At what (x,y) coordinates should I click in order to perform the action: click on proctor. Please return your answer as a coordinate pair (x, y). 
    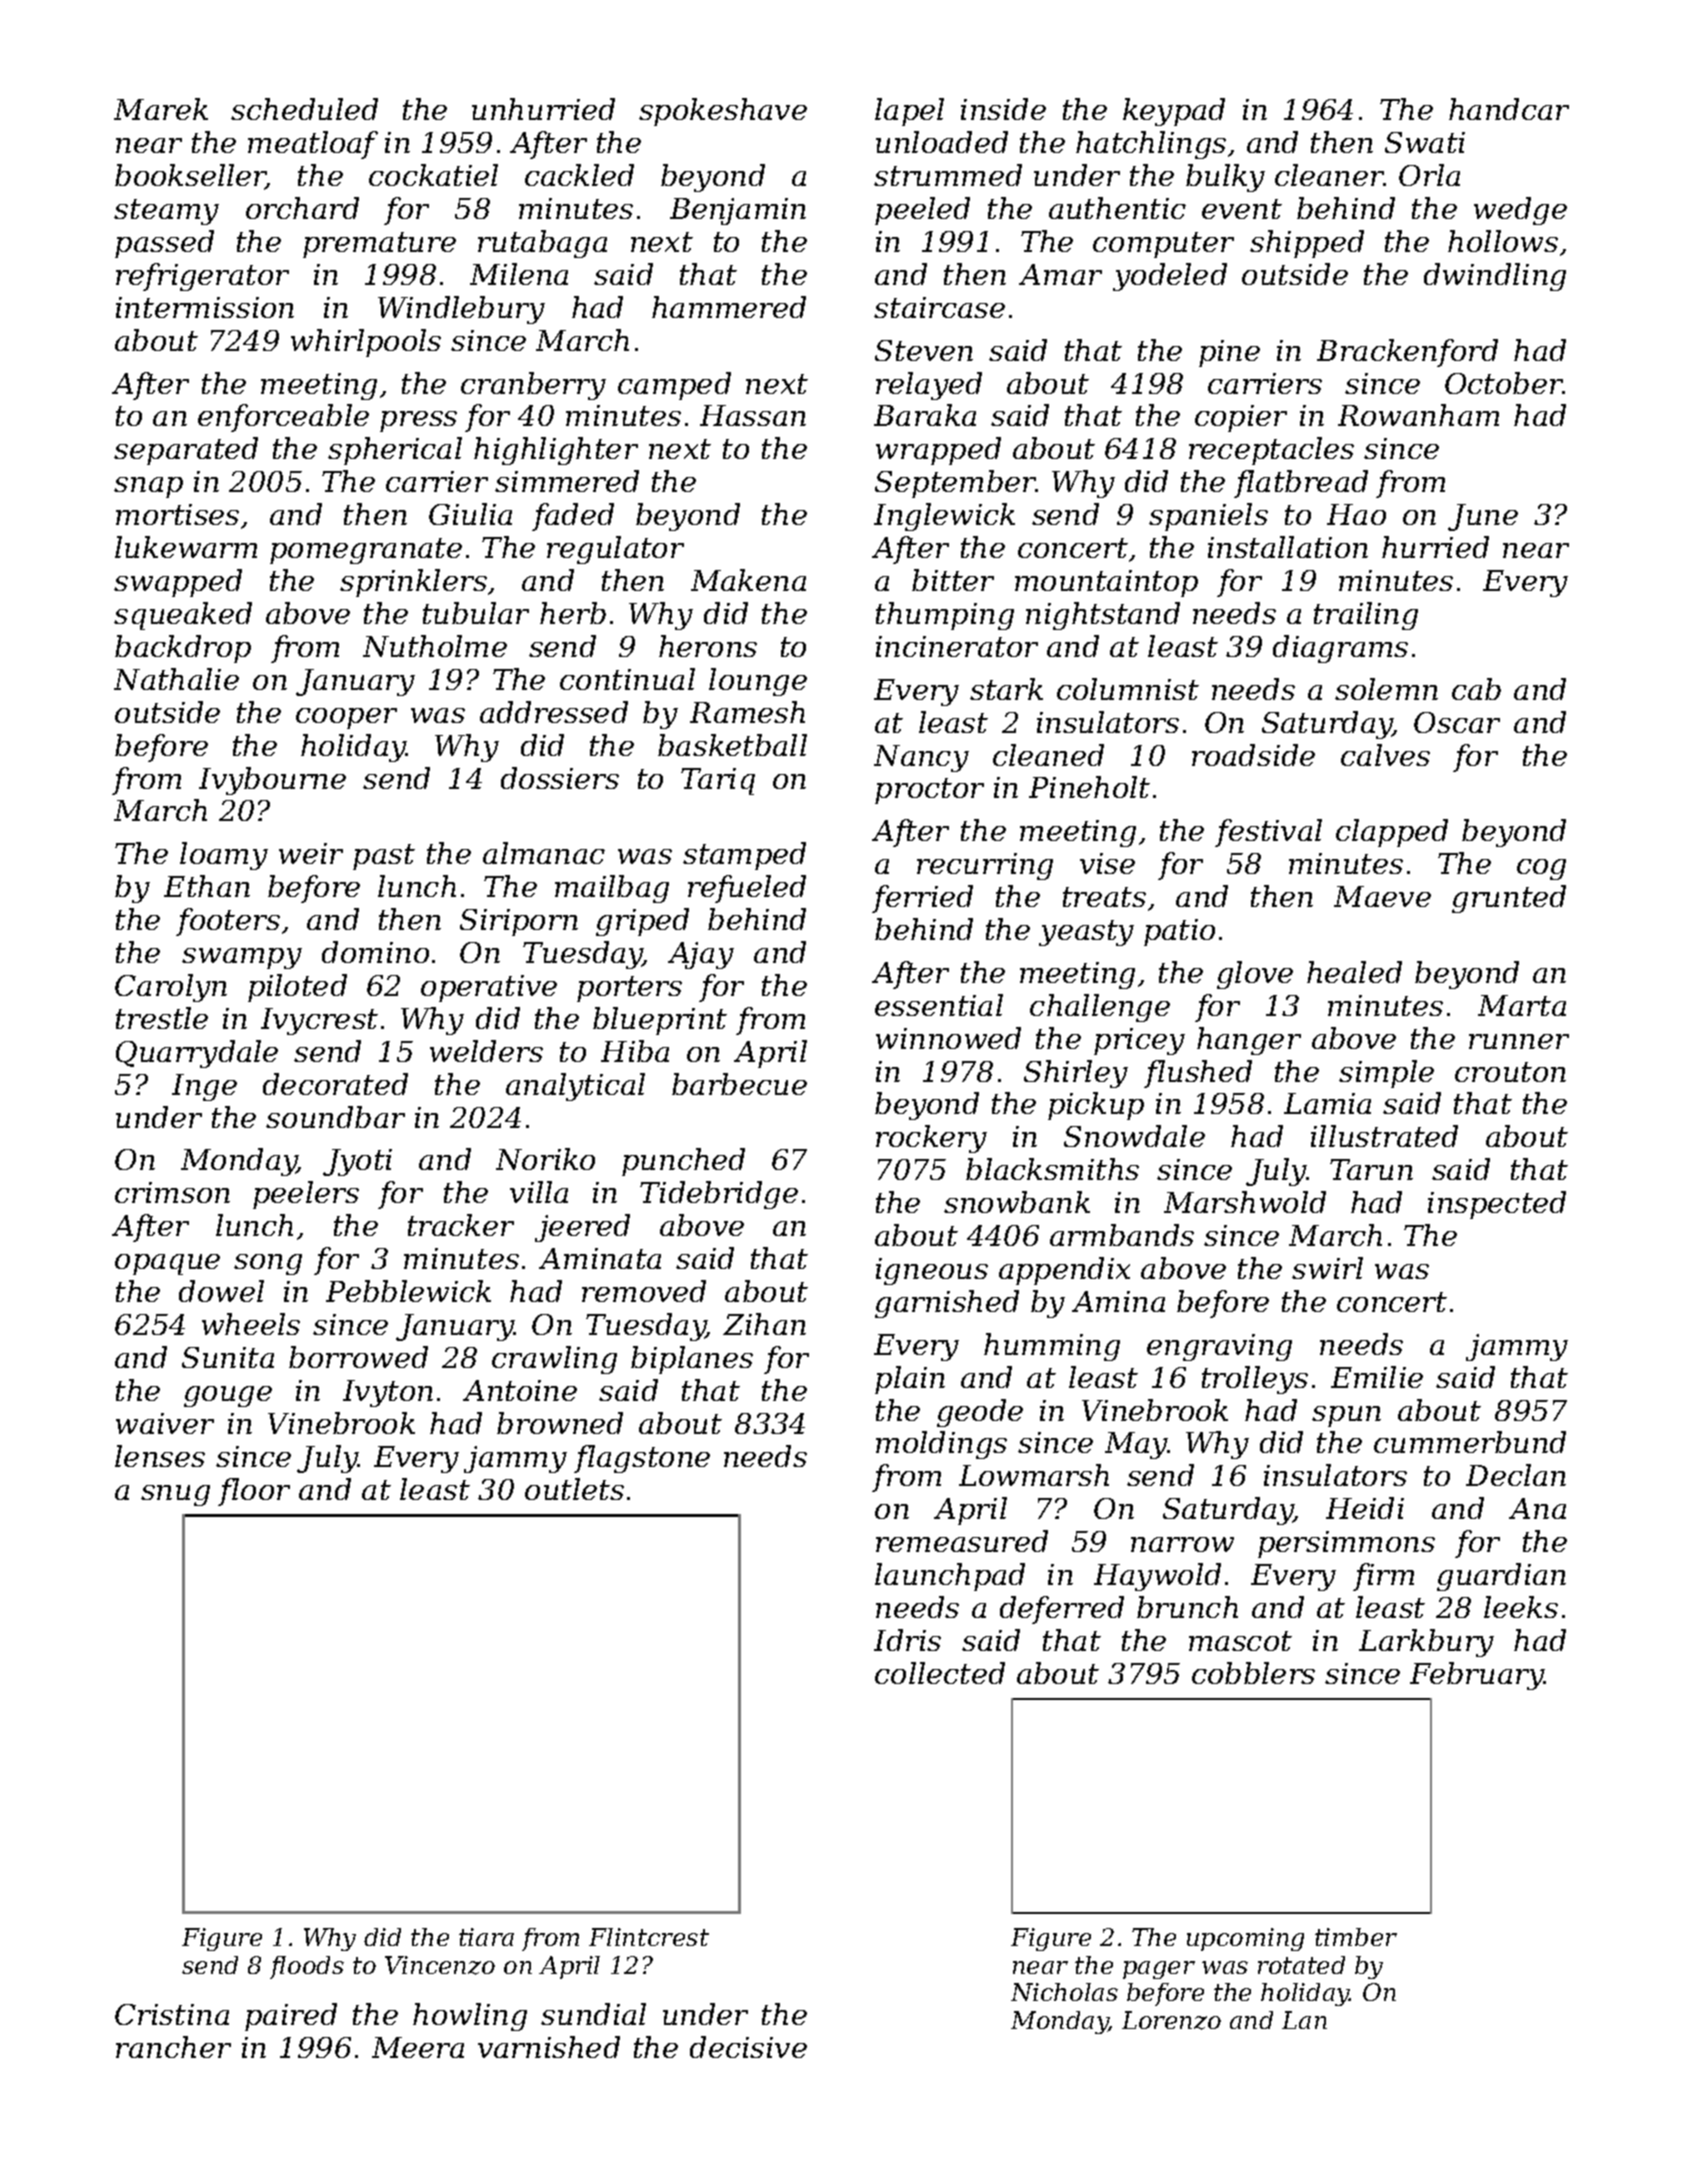
    Looking at the image, I should click on (929, 791).
